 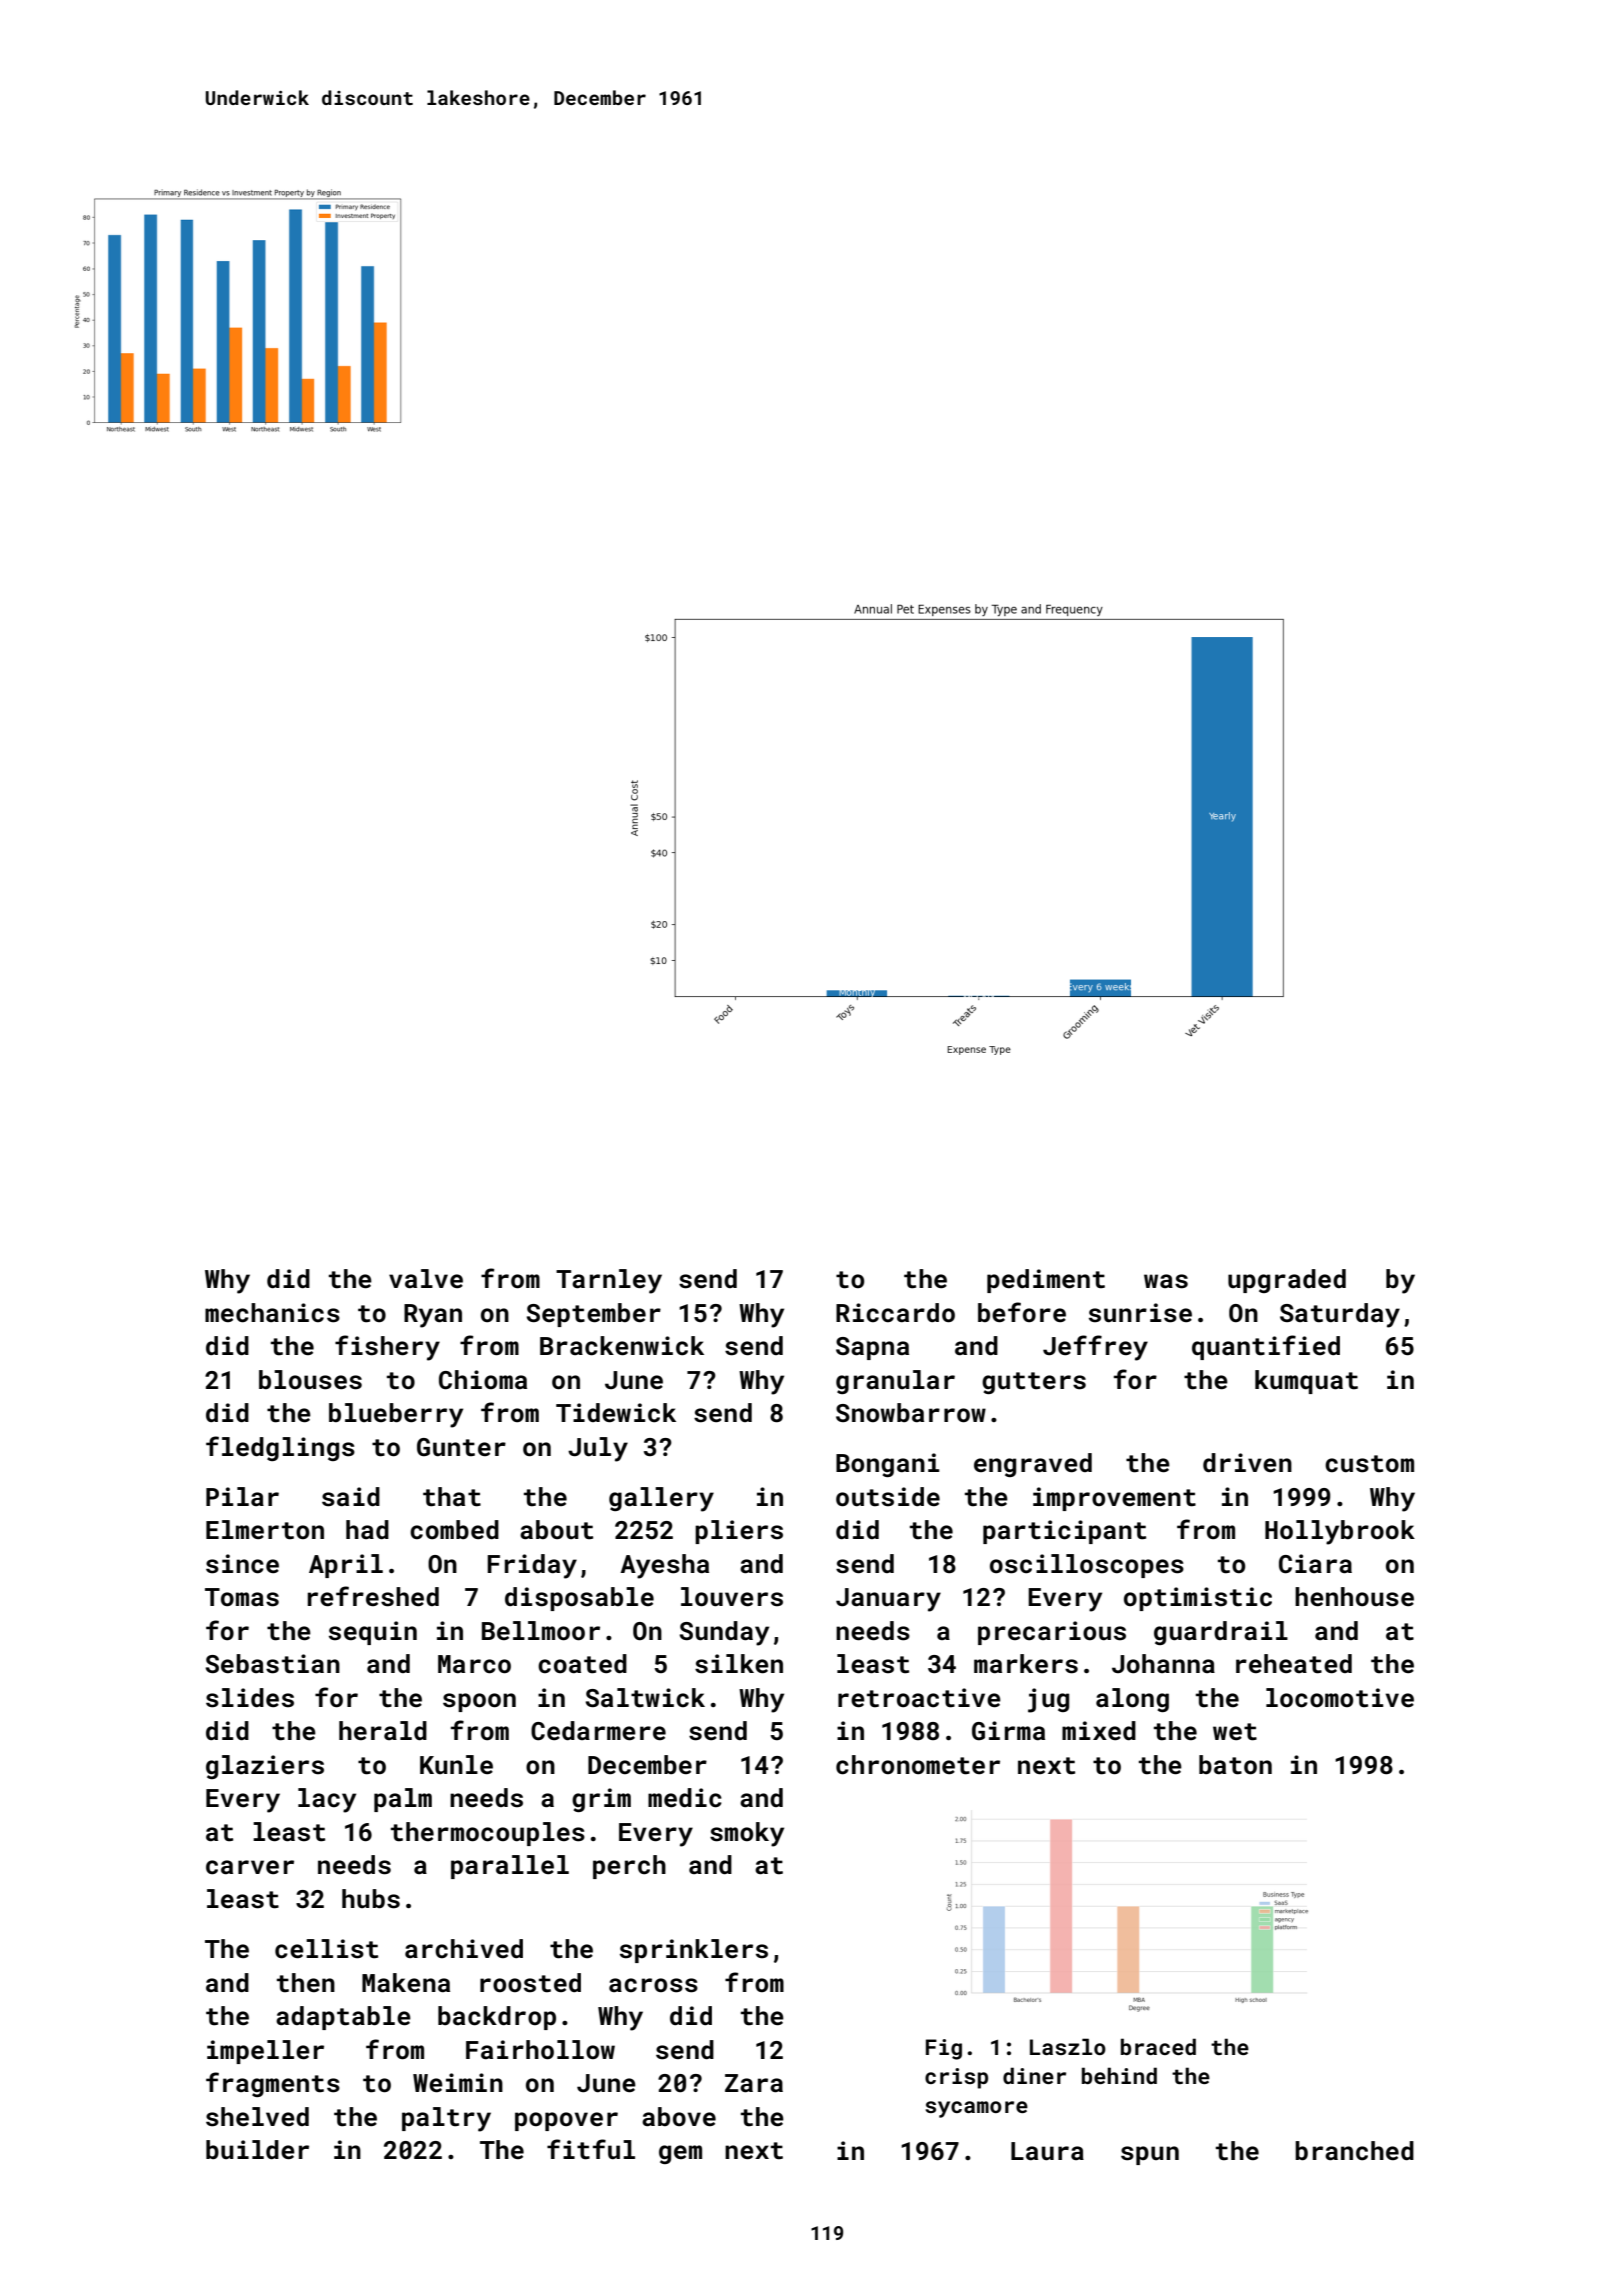 I want to click on sprinklers, so click(x=694, y=1951).
